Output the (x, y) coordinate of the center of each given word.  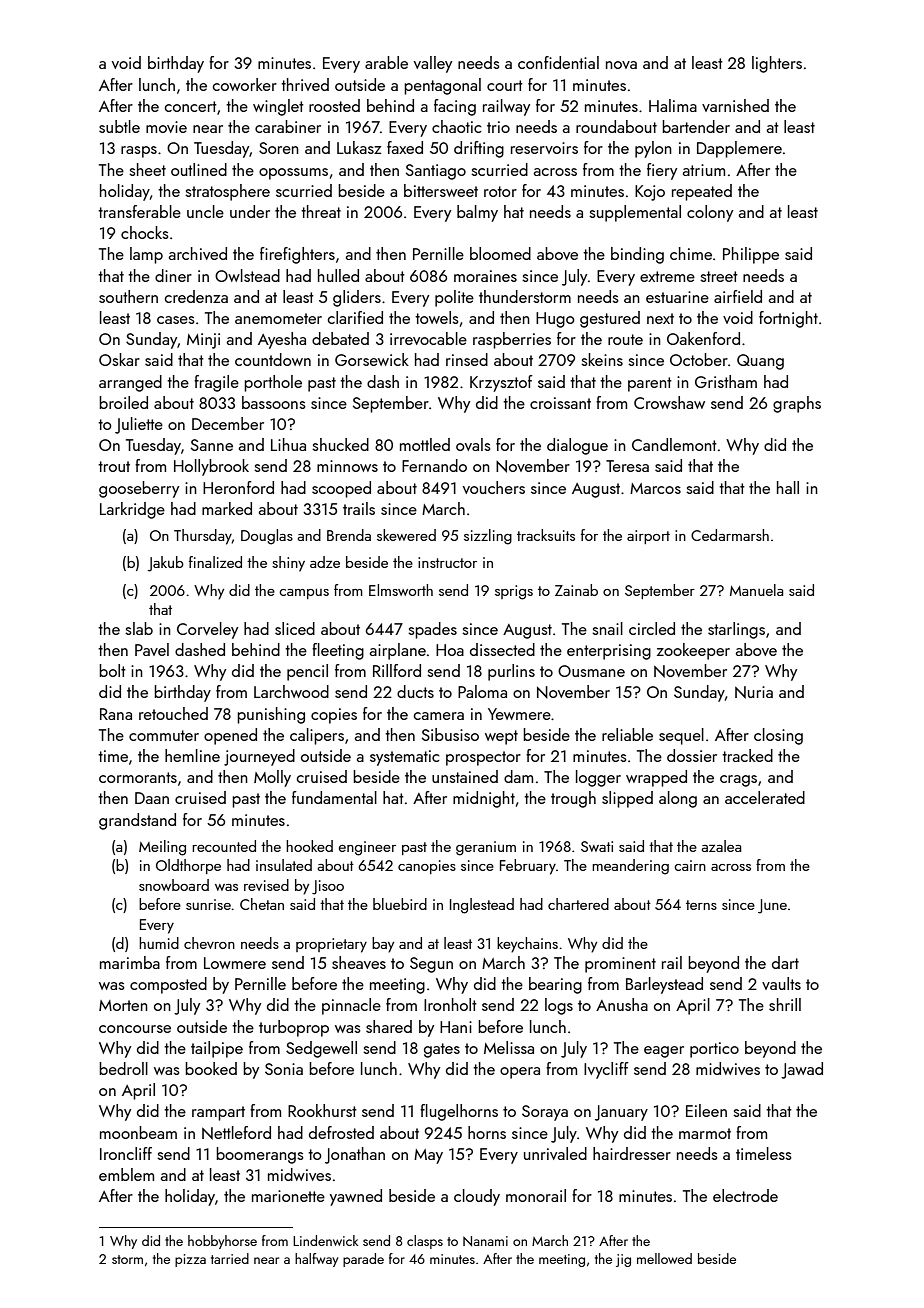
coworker (245, 84)
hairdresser (632, 1153)
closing (778, 736)
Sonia (284, 1069)
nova (621, 65)
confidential (558, 62)
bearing (555, 985)
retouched (173, 713)
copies (334, 716)
